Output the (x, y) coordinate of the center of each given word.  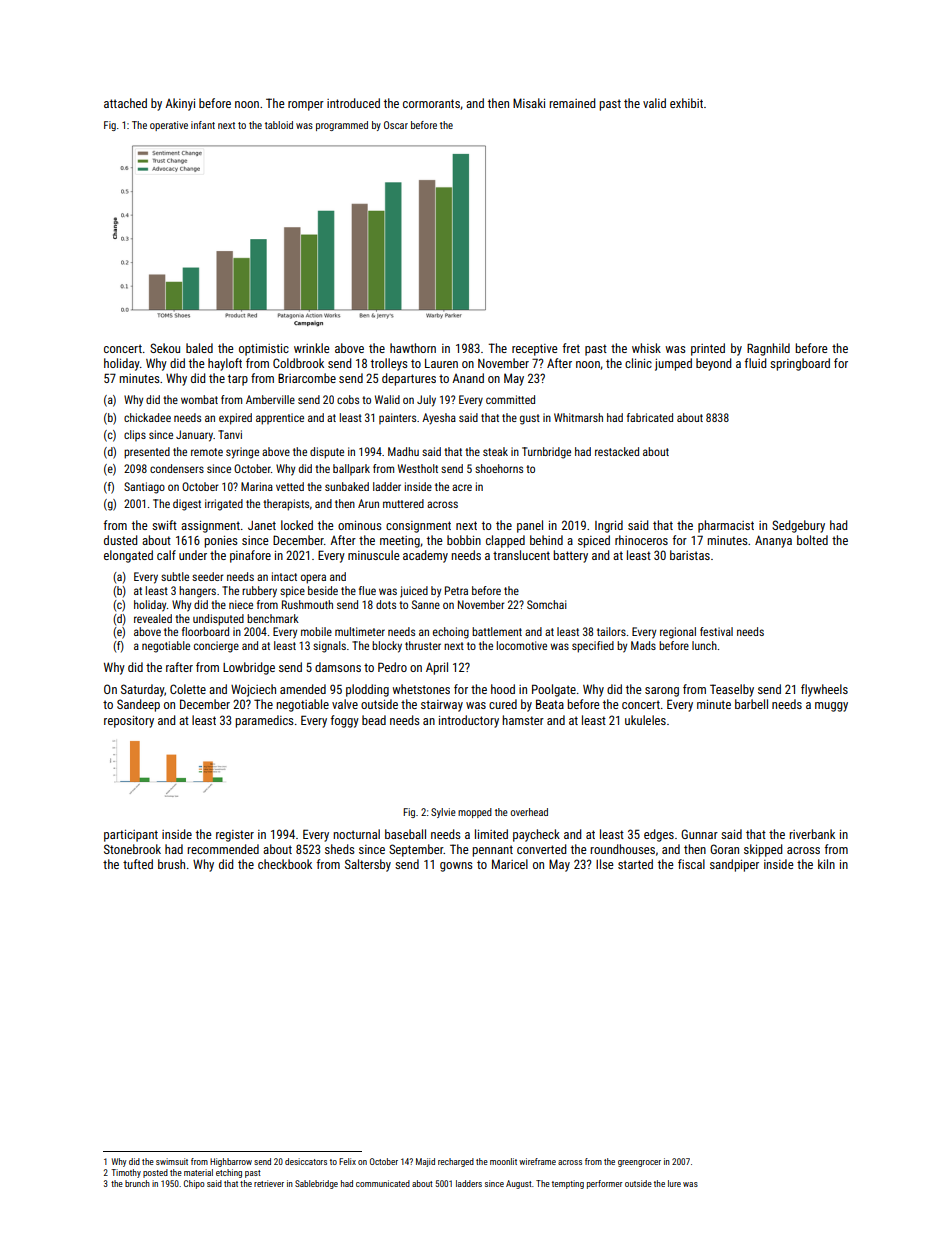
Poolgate (554, 690)
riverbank (812, 834)
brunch (137, 1183)
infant (203, 125)
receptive (535, 350)
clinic (638, 363)
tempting (568, 1184)
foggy (344, 721)
